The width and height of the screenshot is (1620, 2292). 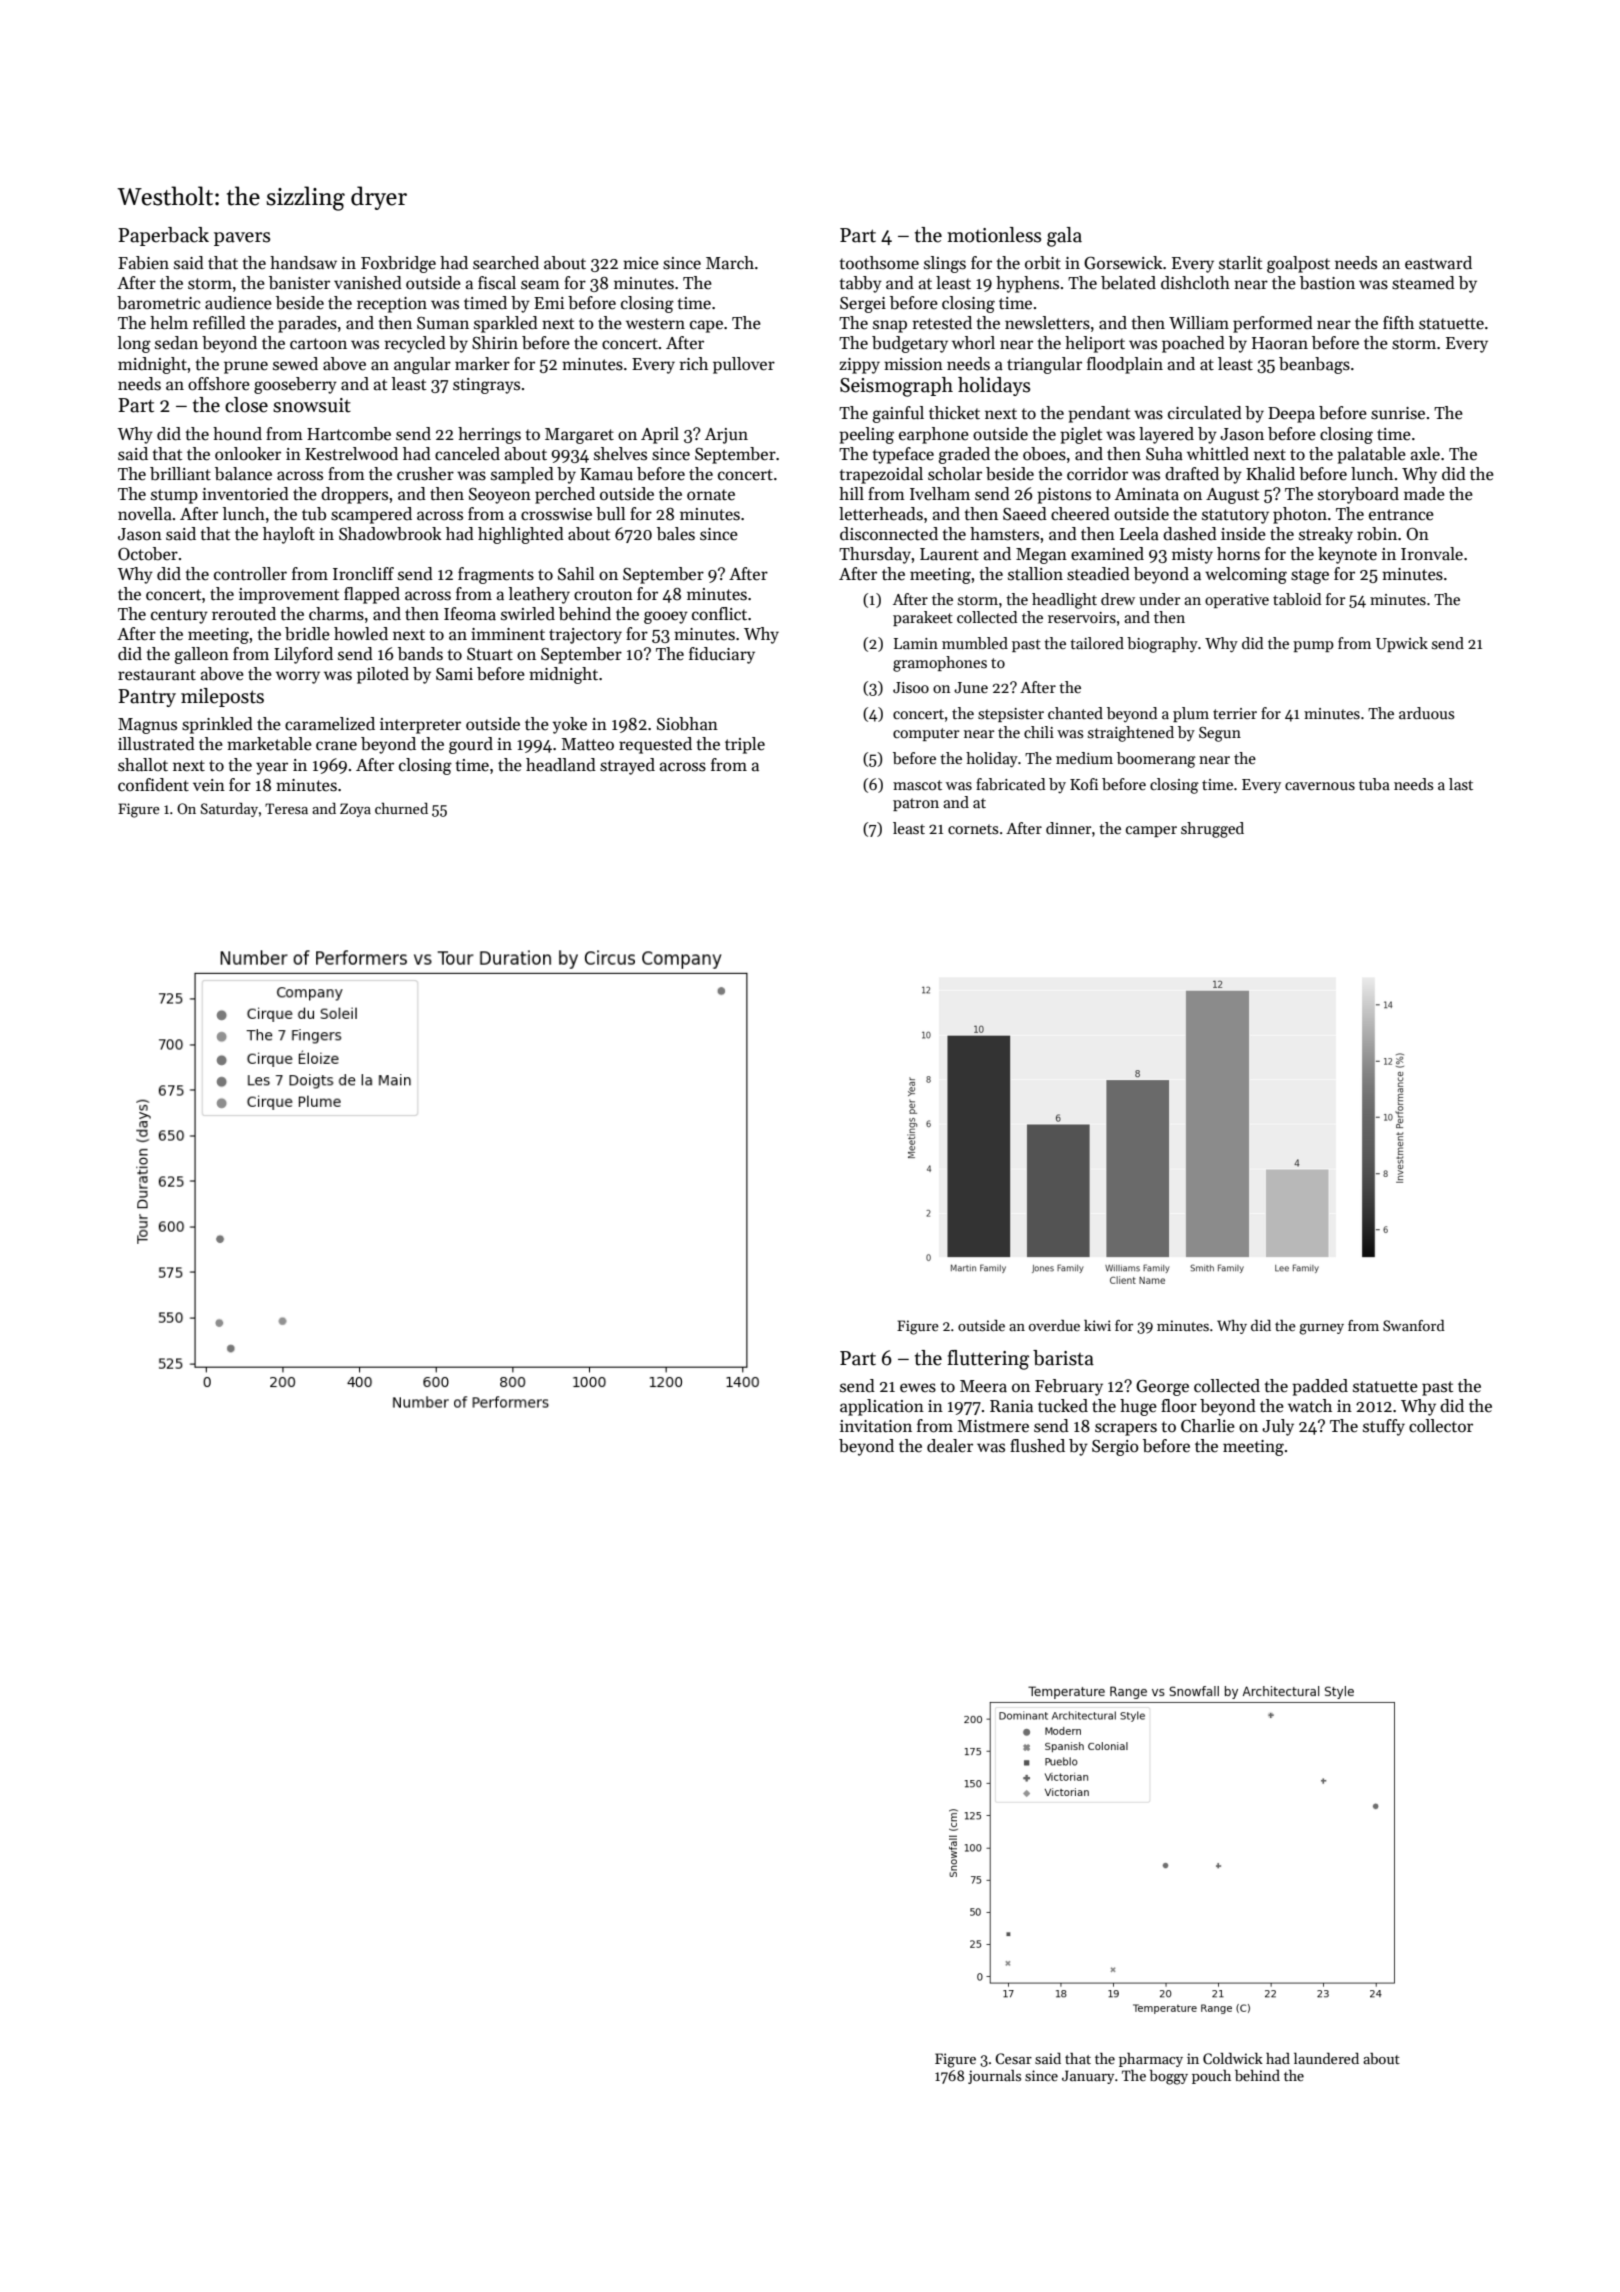 What do you see at coordinates (1240, 263) in the screenshot?
I see `starlit` at bounding box center [1240, 263].
